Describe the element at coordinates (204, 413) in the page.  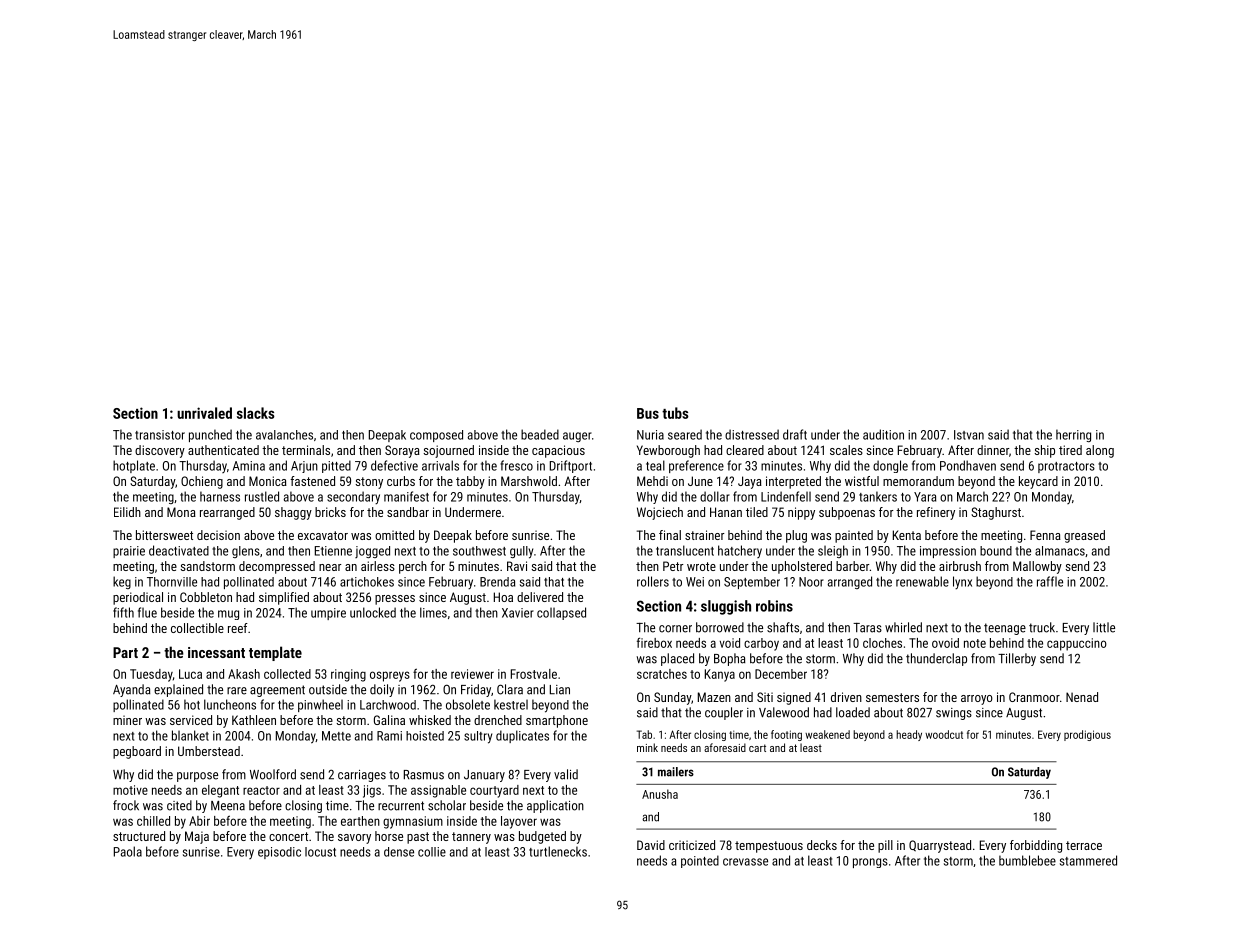
I see `unrivaled` at that location.
